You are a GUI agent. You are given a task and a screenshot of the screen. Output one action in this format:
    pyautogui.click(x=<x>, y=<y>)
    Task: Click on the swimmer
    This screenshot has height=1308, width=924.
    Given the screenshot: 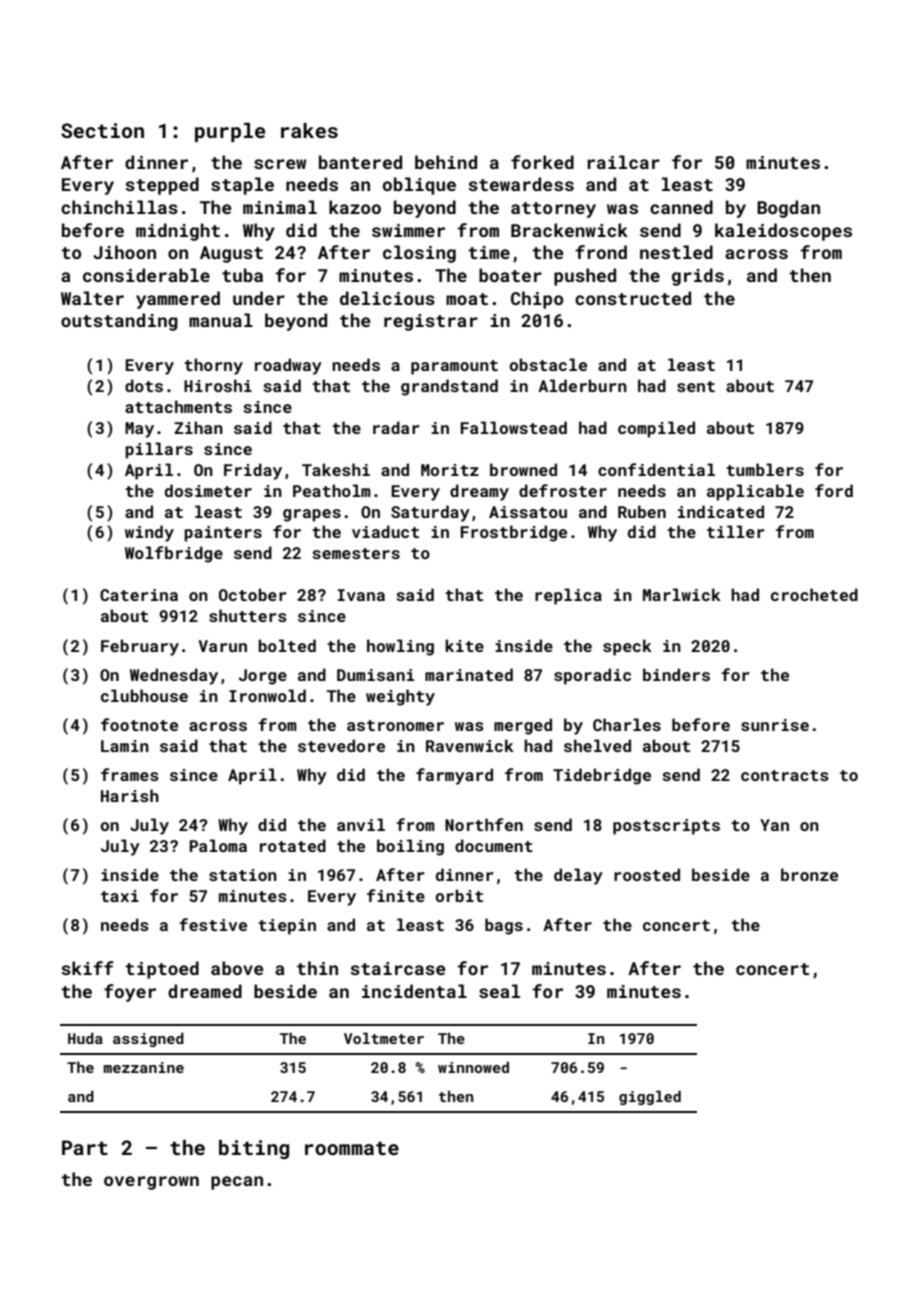 What is the action you would take?
    pyautogui.click(x=408, y=230)
